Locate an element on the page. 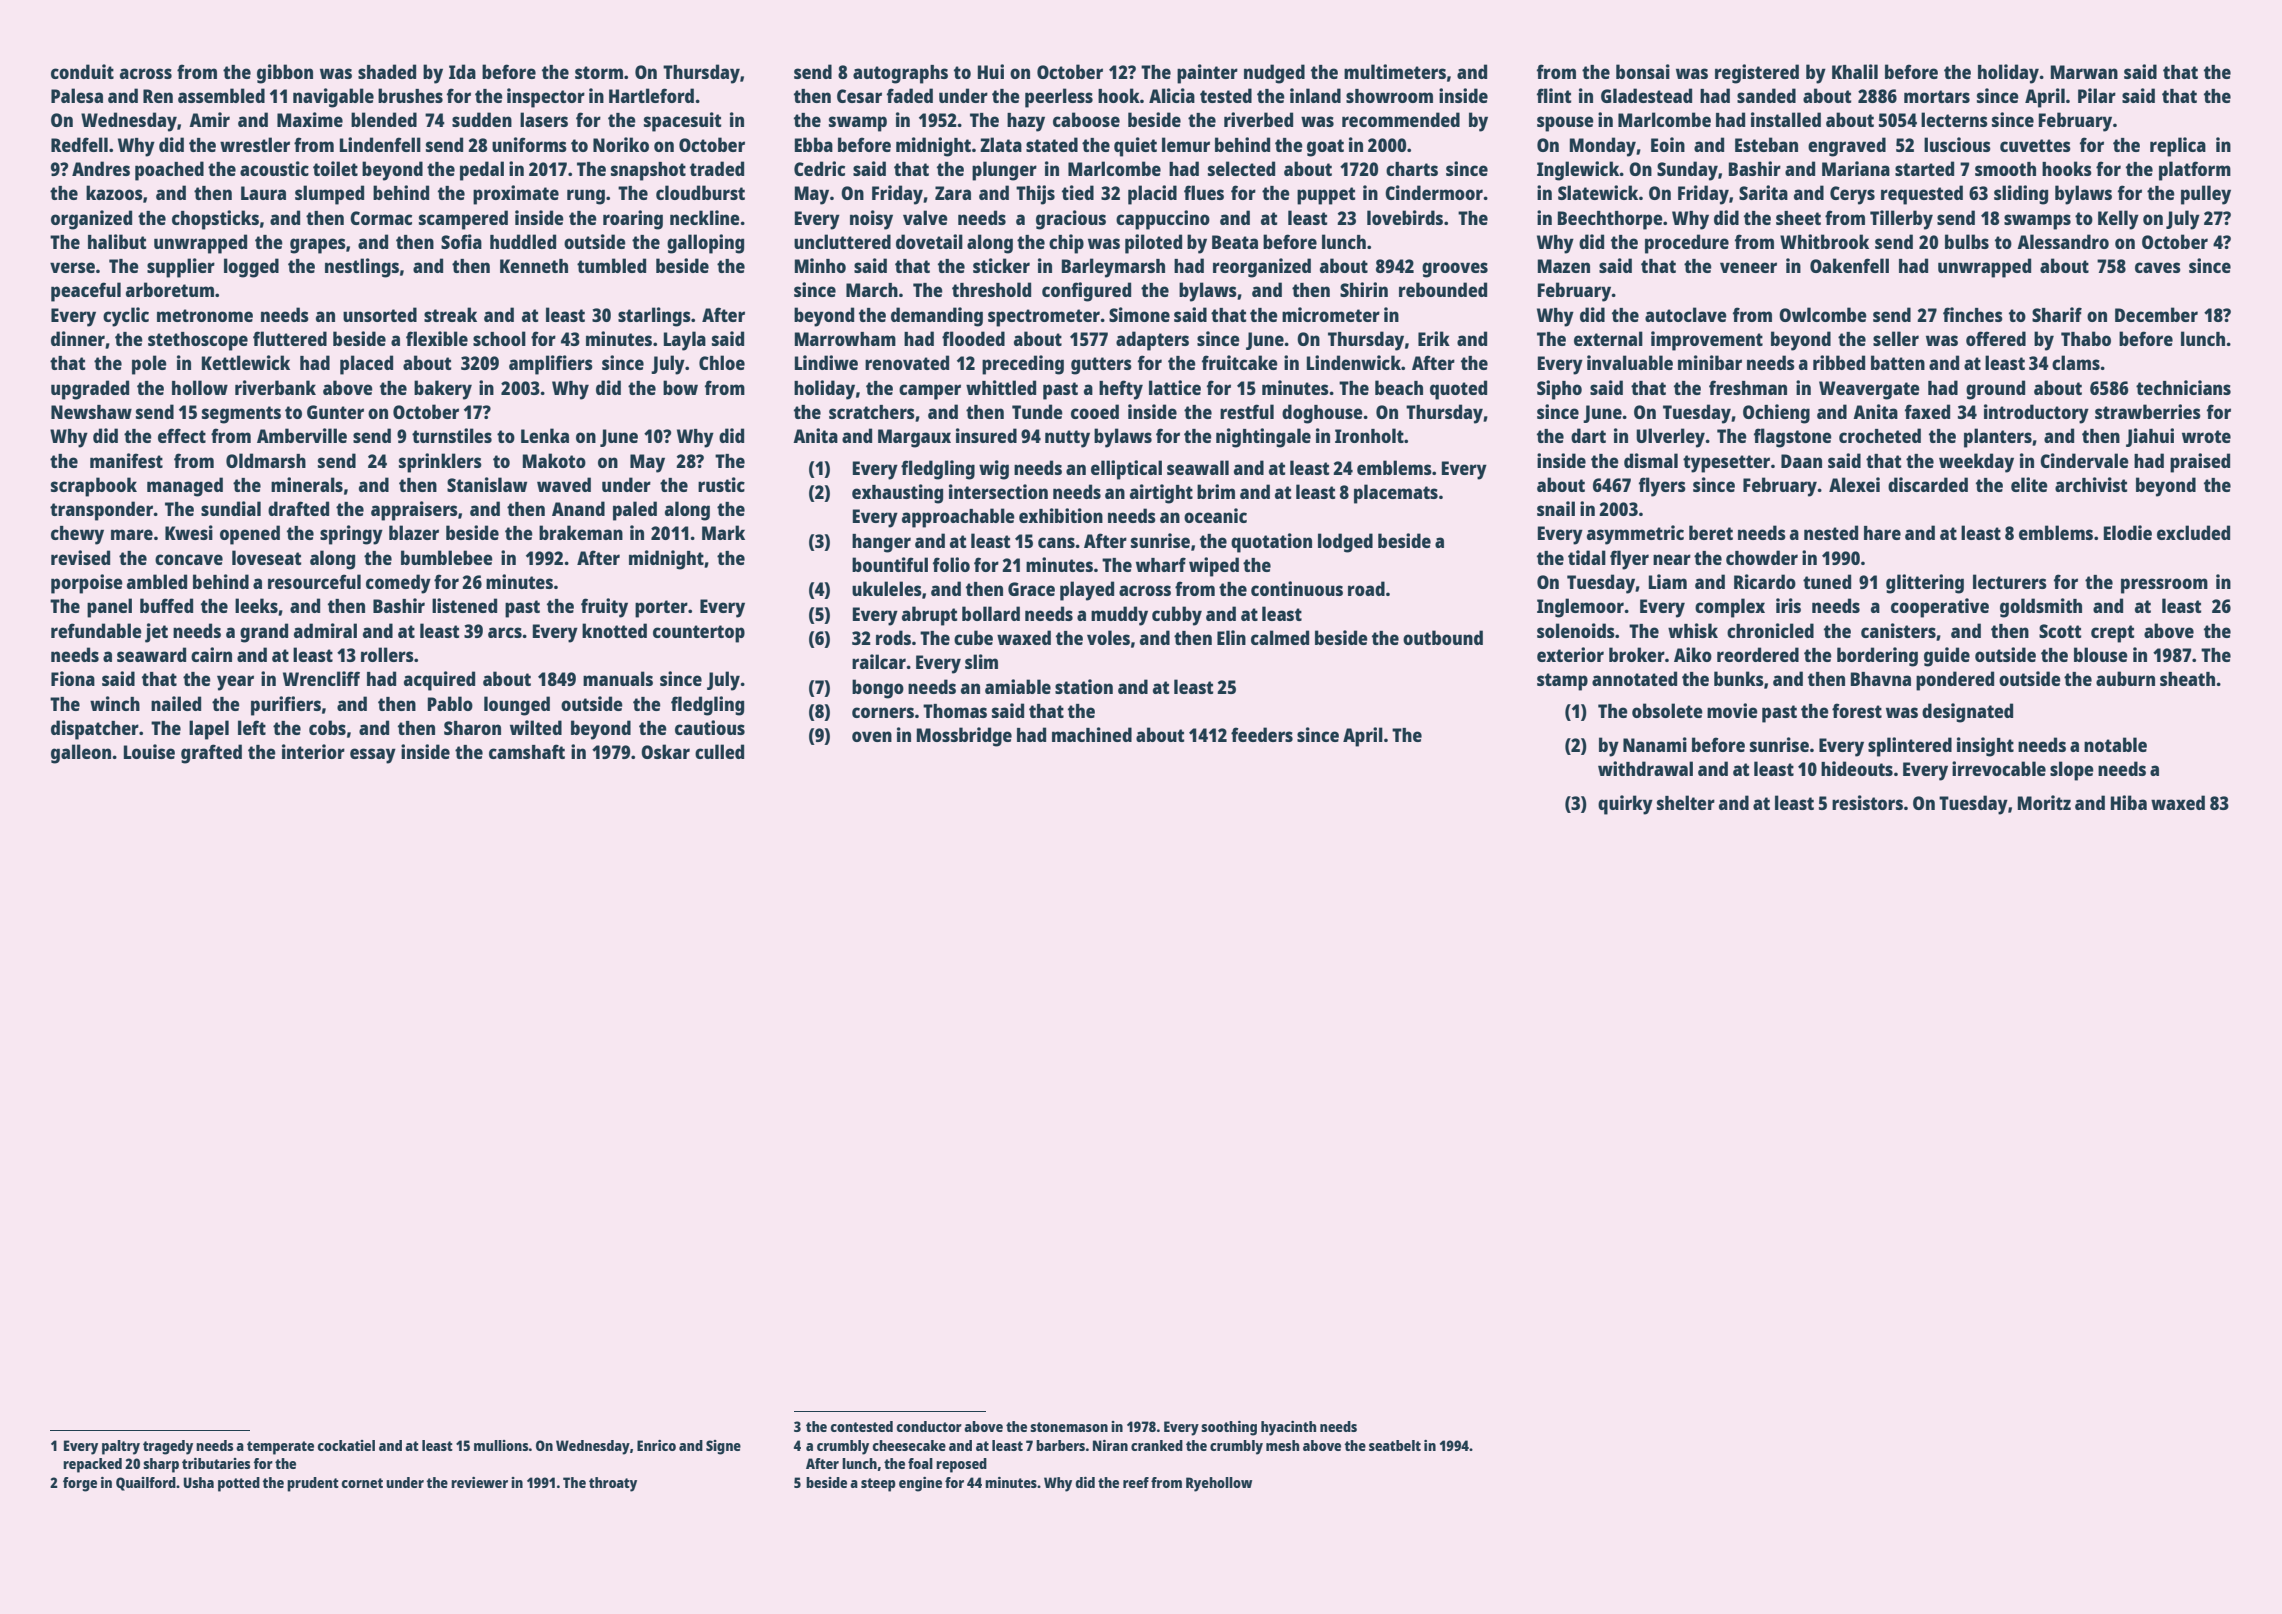 The height and width of the image is (1614, 2282). reviewer is located at coordinates (479, 1482).
